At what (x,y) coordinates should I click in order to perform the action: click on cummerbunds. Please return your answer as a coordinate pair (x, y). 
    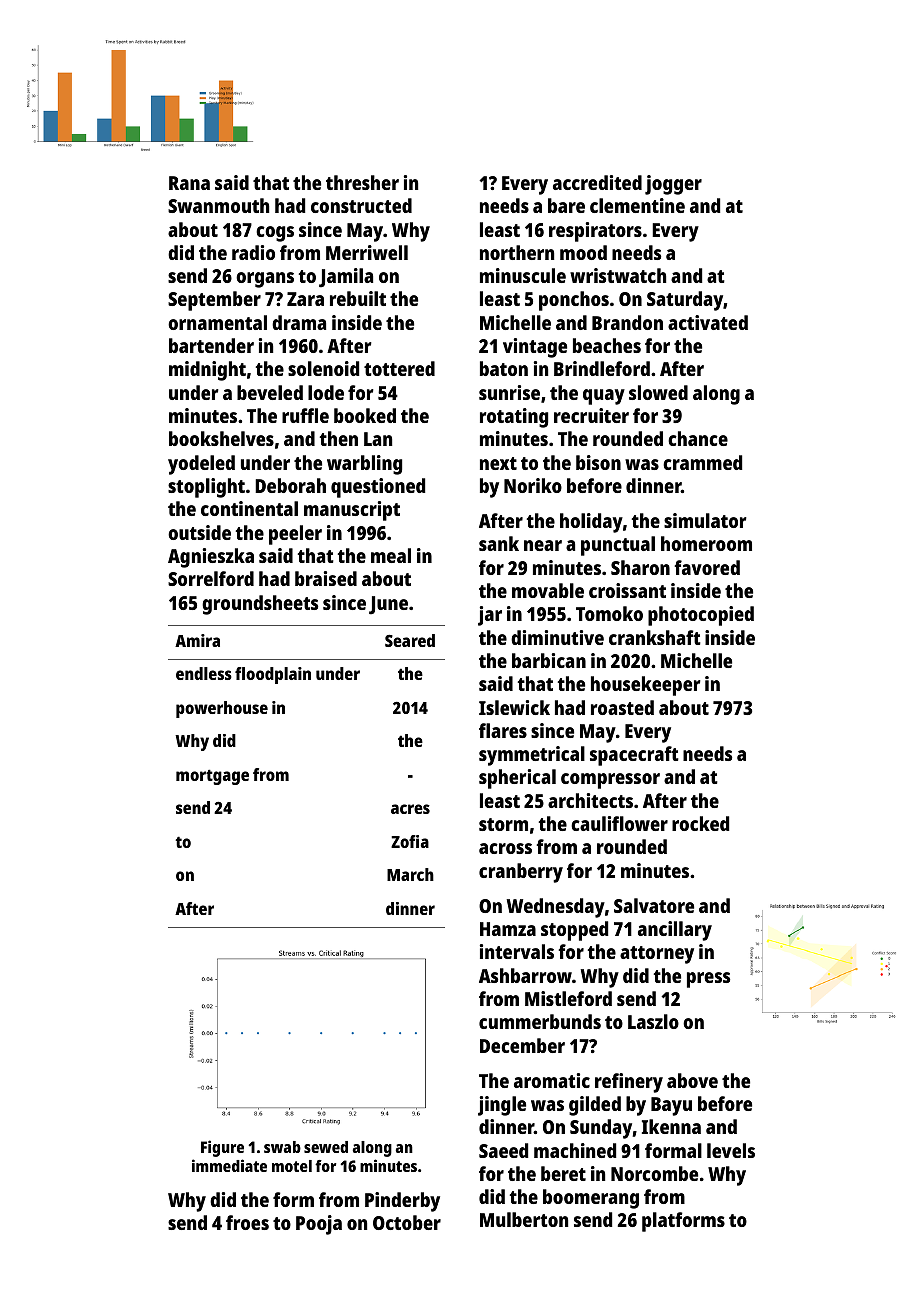
    Looking at the image, I should click on (540, 1021).
